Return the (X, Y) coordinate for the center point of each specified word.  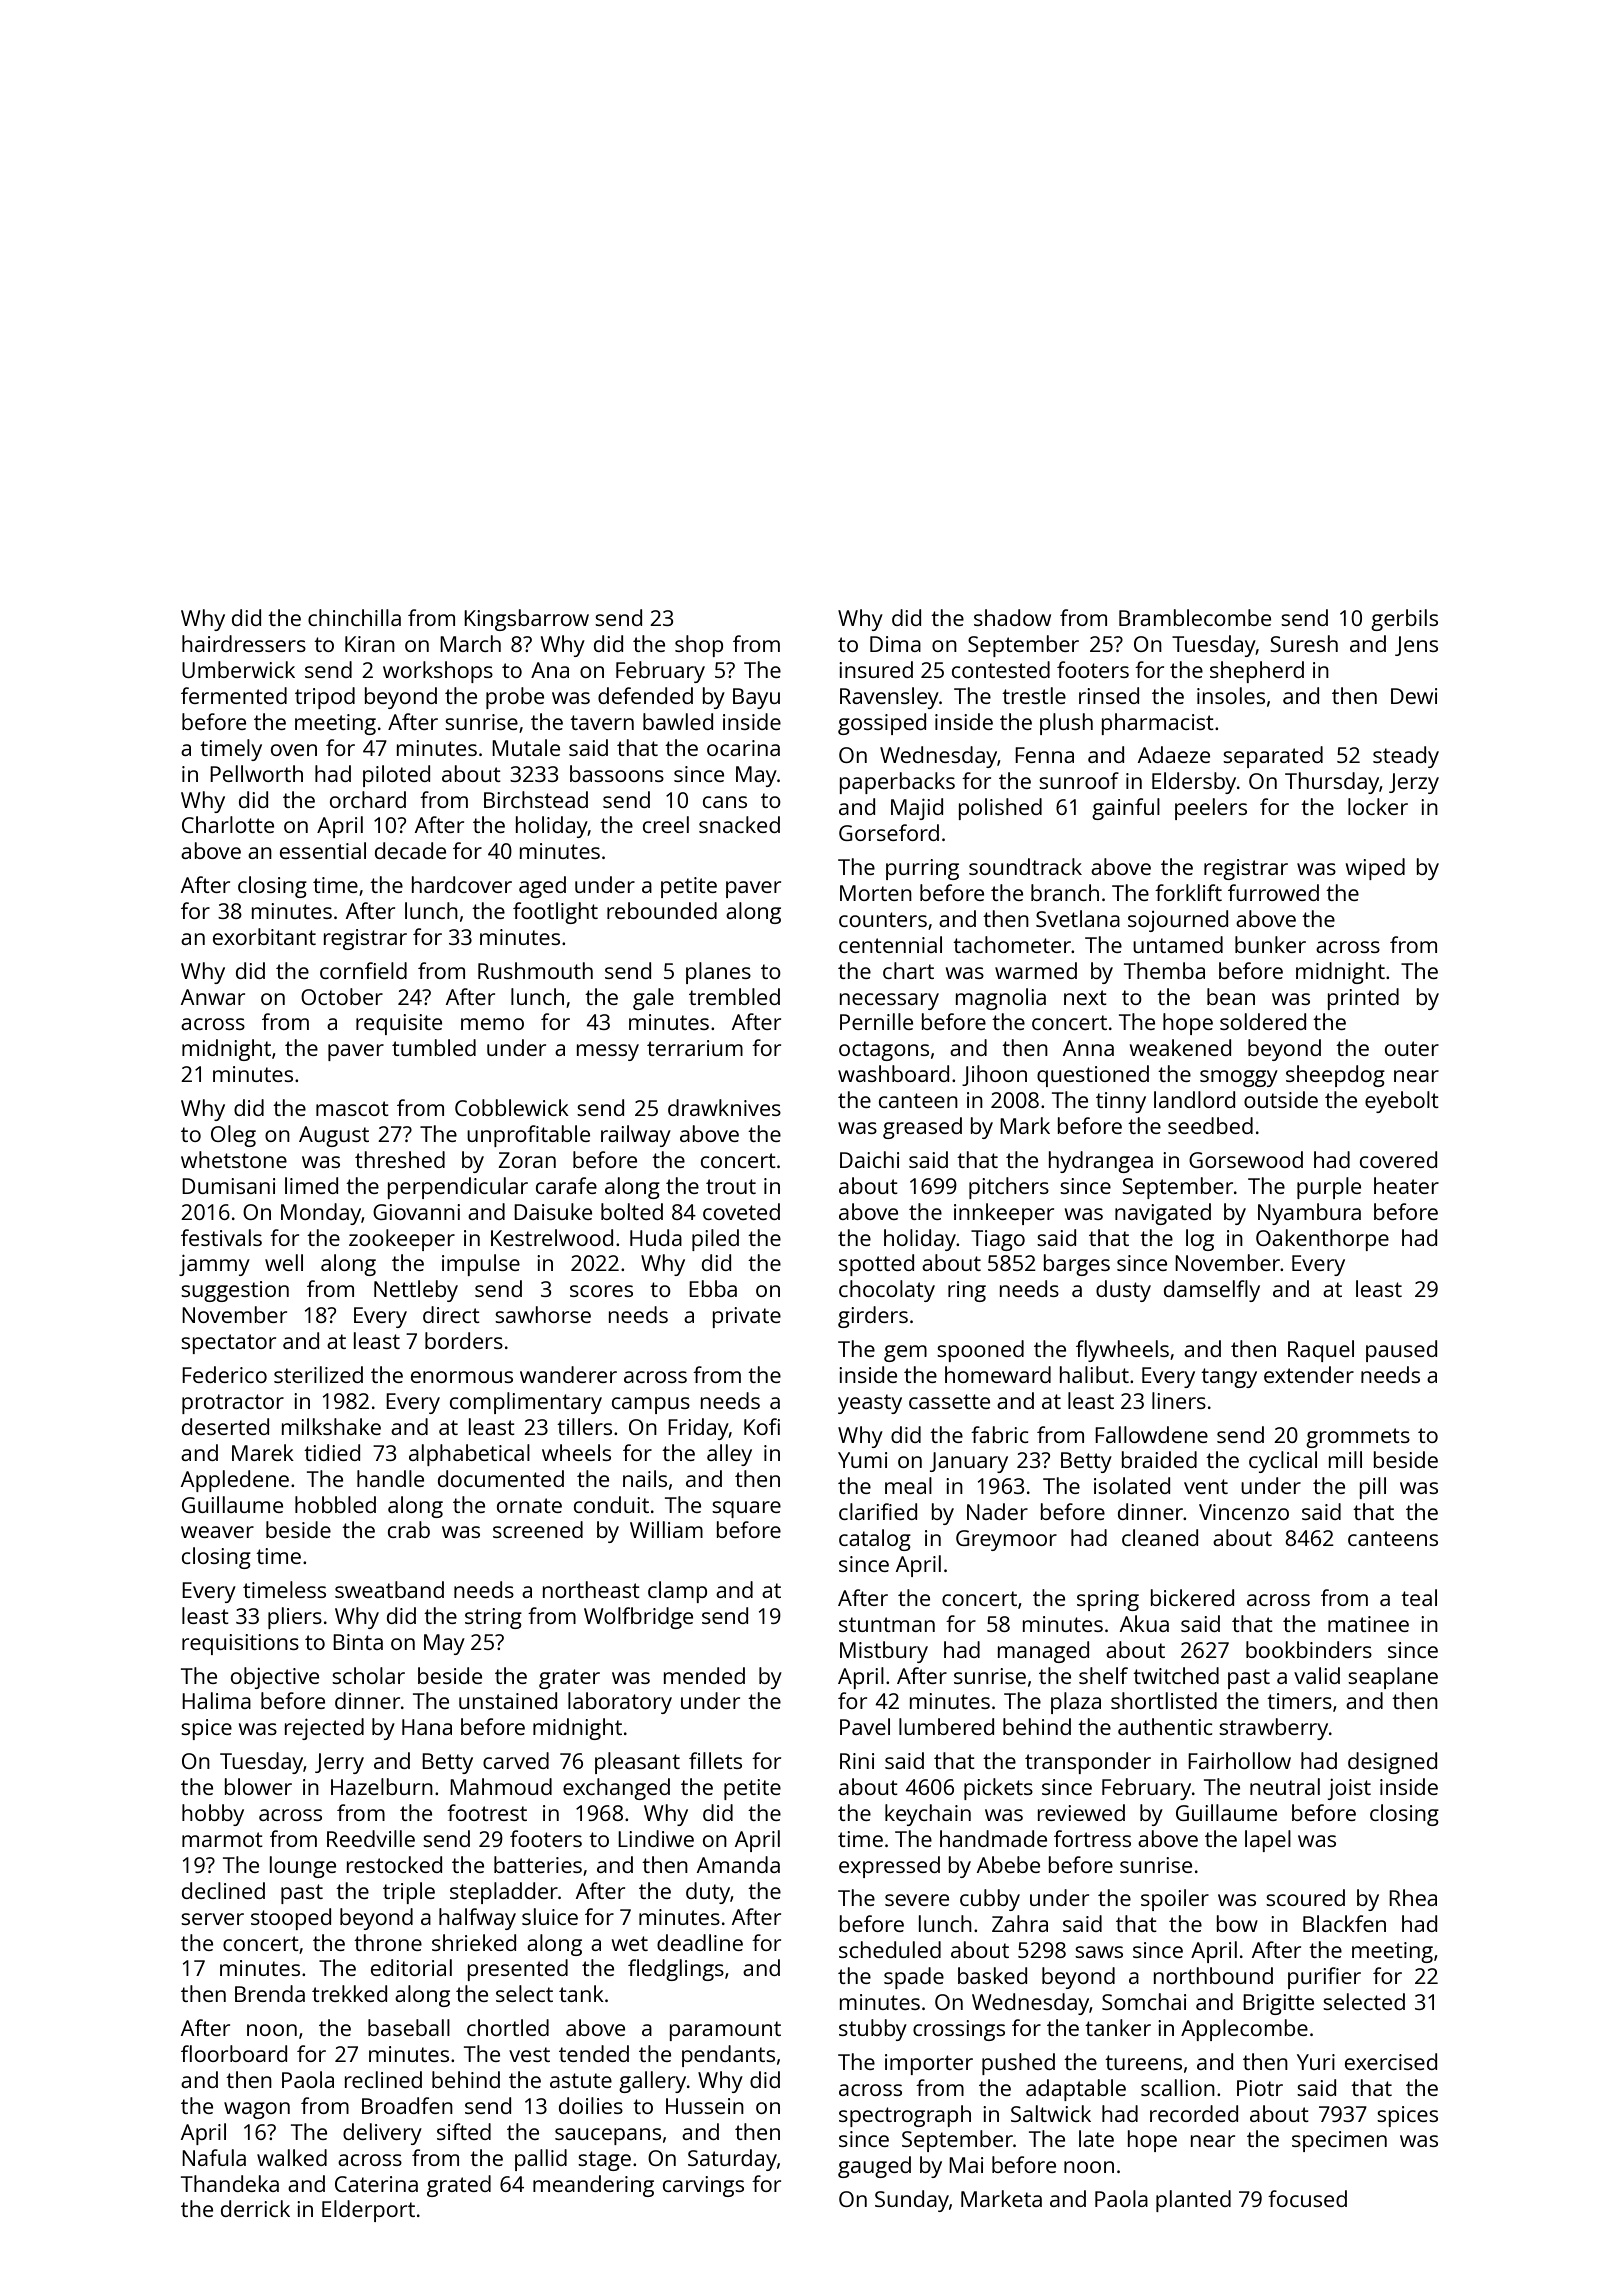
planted (1193, 2201)
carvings (703, 2186)
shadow (1012, 617)
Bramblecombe (1195, 617)
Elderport (368, 2211)
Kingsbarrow (526, 620)
